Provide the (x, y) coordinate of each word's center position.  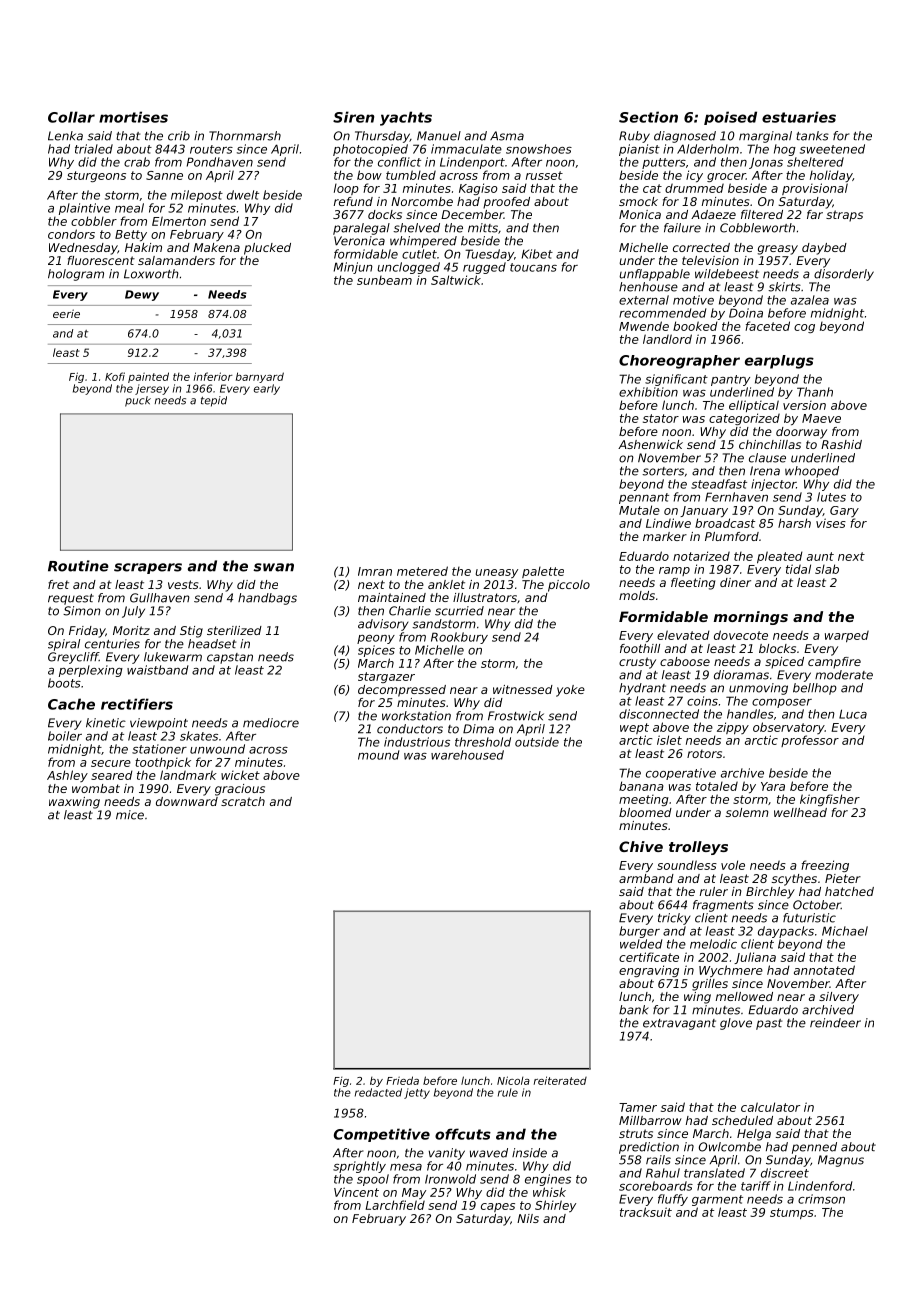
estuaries (799, 117)
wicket (240, 775)
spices (376, 651)
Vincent (356, 1192)
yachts (406, 118)
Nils (528, 1218)
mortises (133, 117)
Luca (853, 714)
